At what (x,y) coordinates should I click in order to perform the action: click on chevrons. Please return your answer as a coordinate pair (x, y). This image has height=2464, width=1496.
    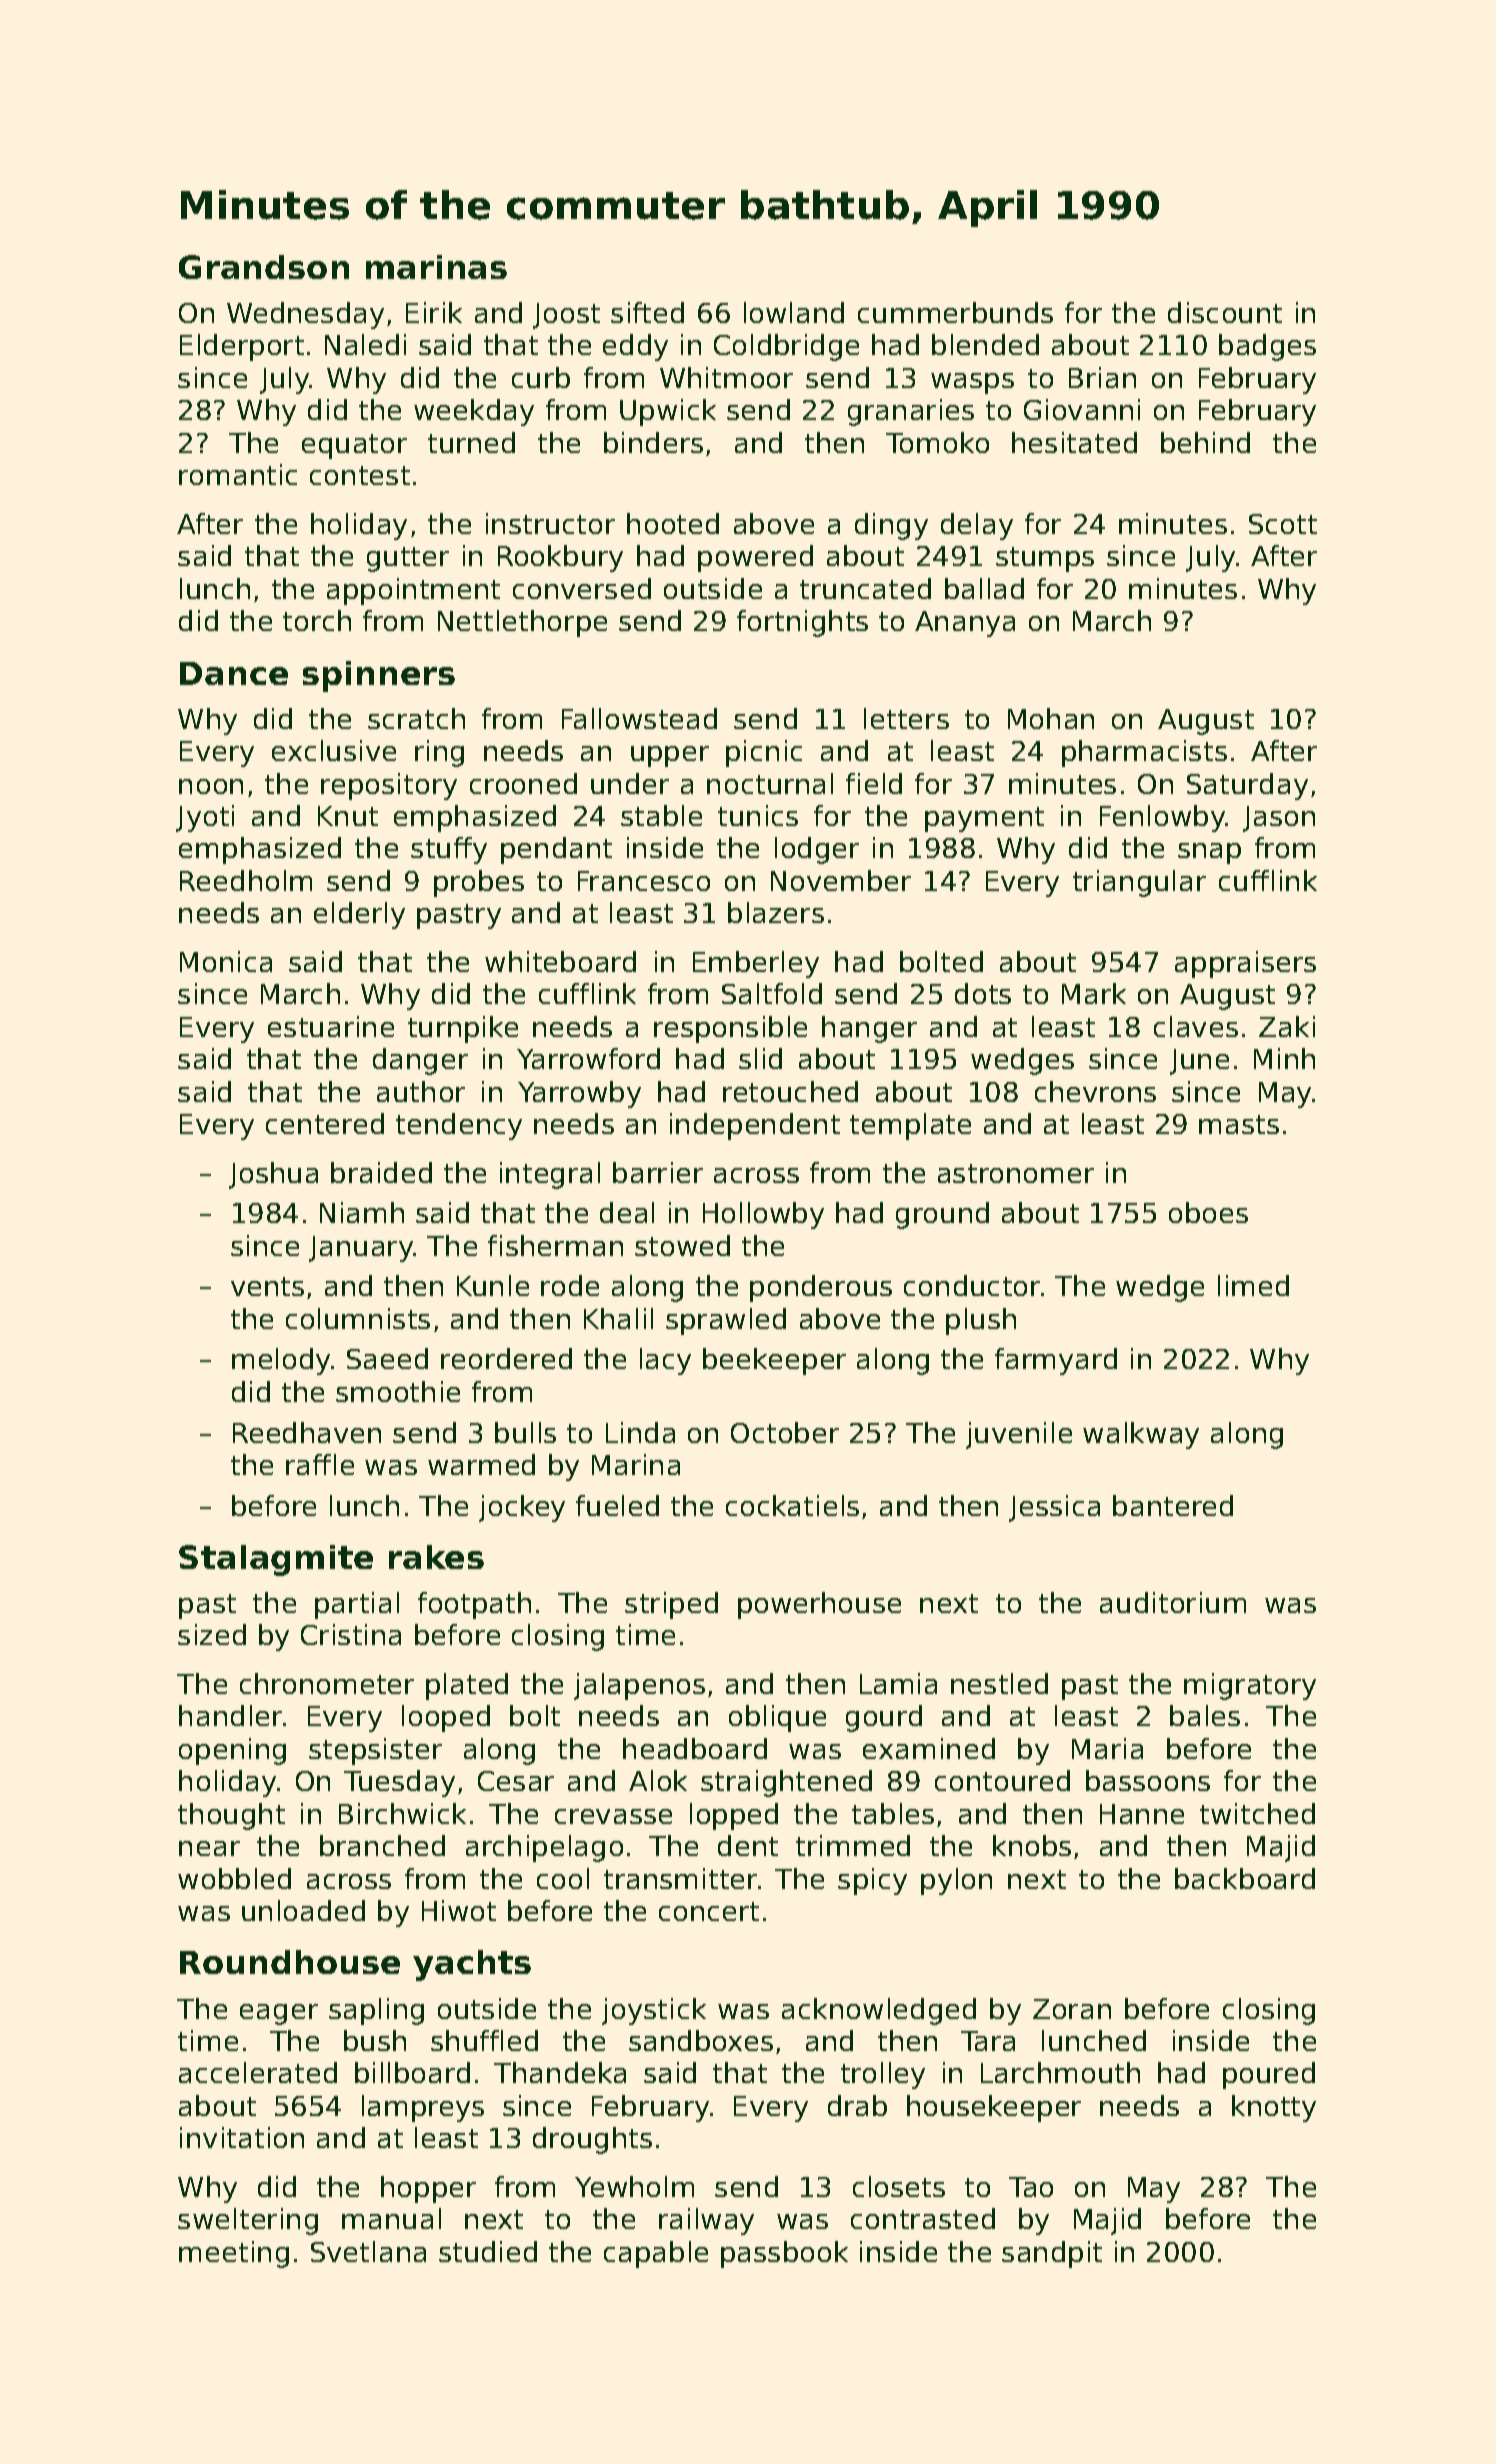
    Looking at the image, I should click on (1095, 1091).
